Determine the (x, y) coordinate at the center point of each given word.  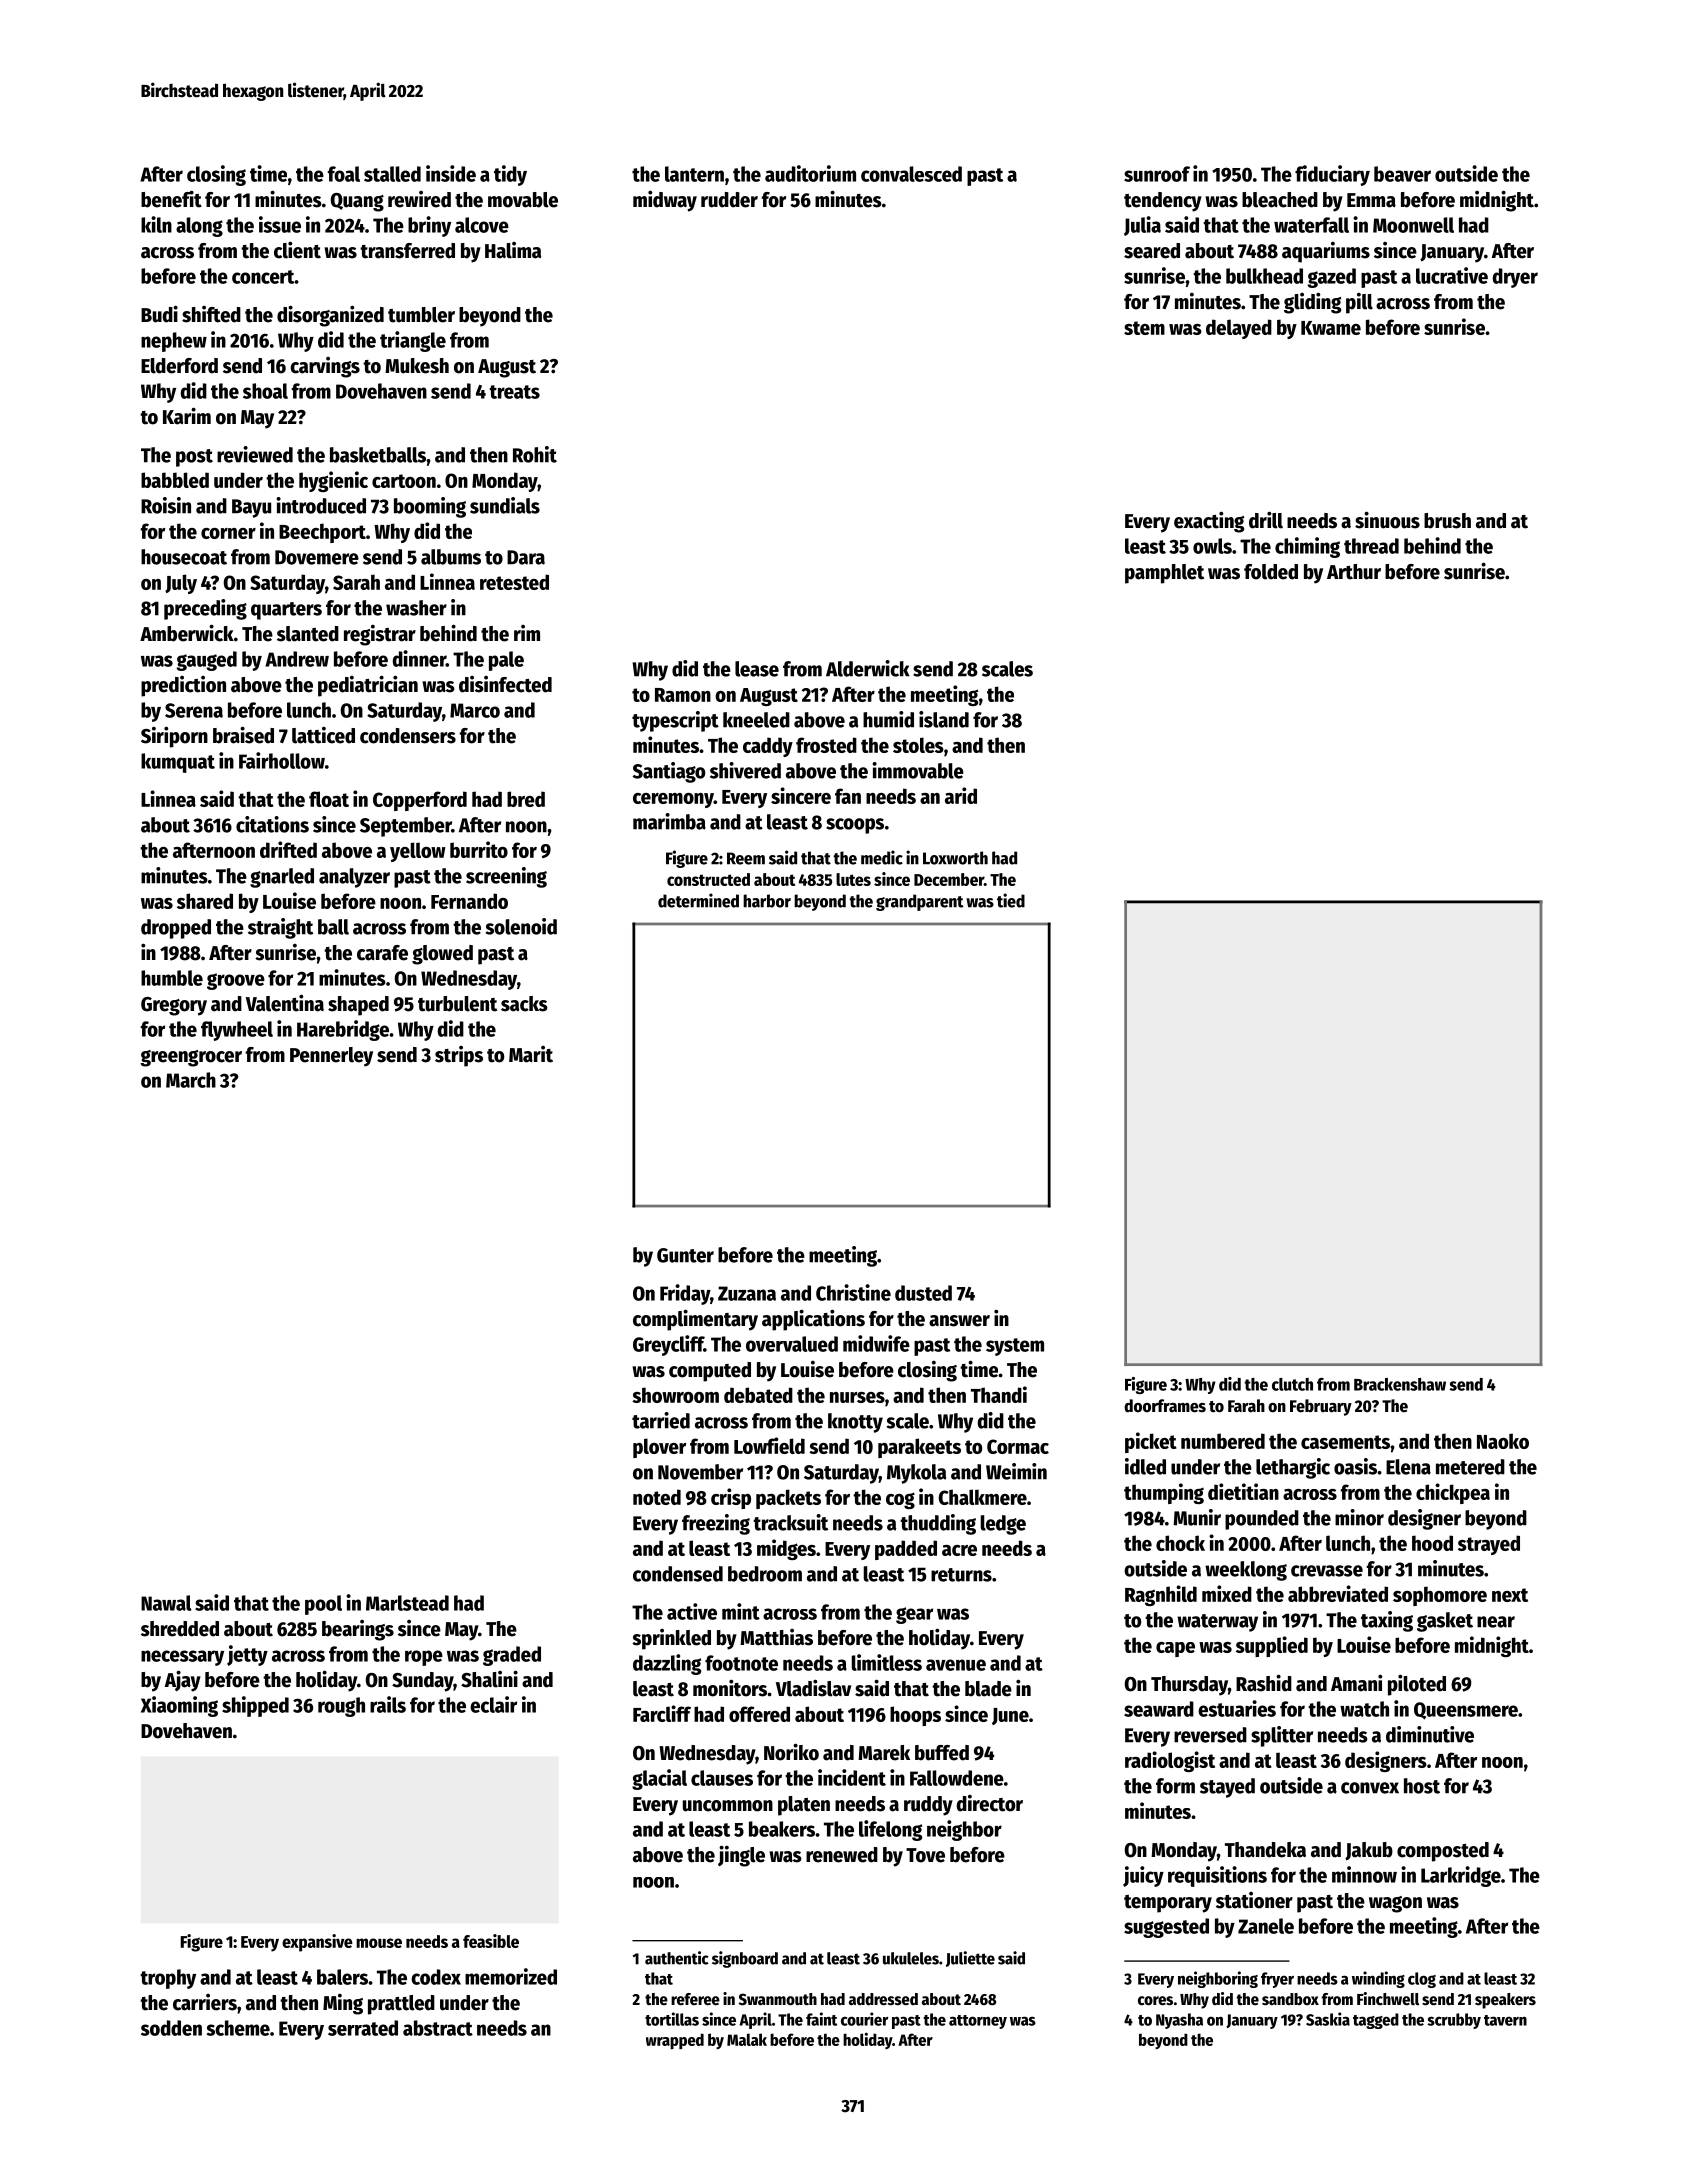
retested (514, 582)
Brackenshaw (1400, 1384)
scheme (238, 2028)
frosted (826, 745)
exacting (1209, 522)
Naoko (1503, 1441)
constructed (708, 879)
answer (959, 1321)
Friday (685, 1294)
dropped (176, 929)
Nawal (166, 1603)
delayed (1239, 329)
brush (1447, 521)
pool (323, 1605)
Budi (159, 314)
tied (1011, 900)
